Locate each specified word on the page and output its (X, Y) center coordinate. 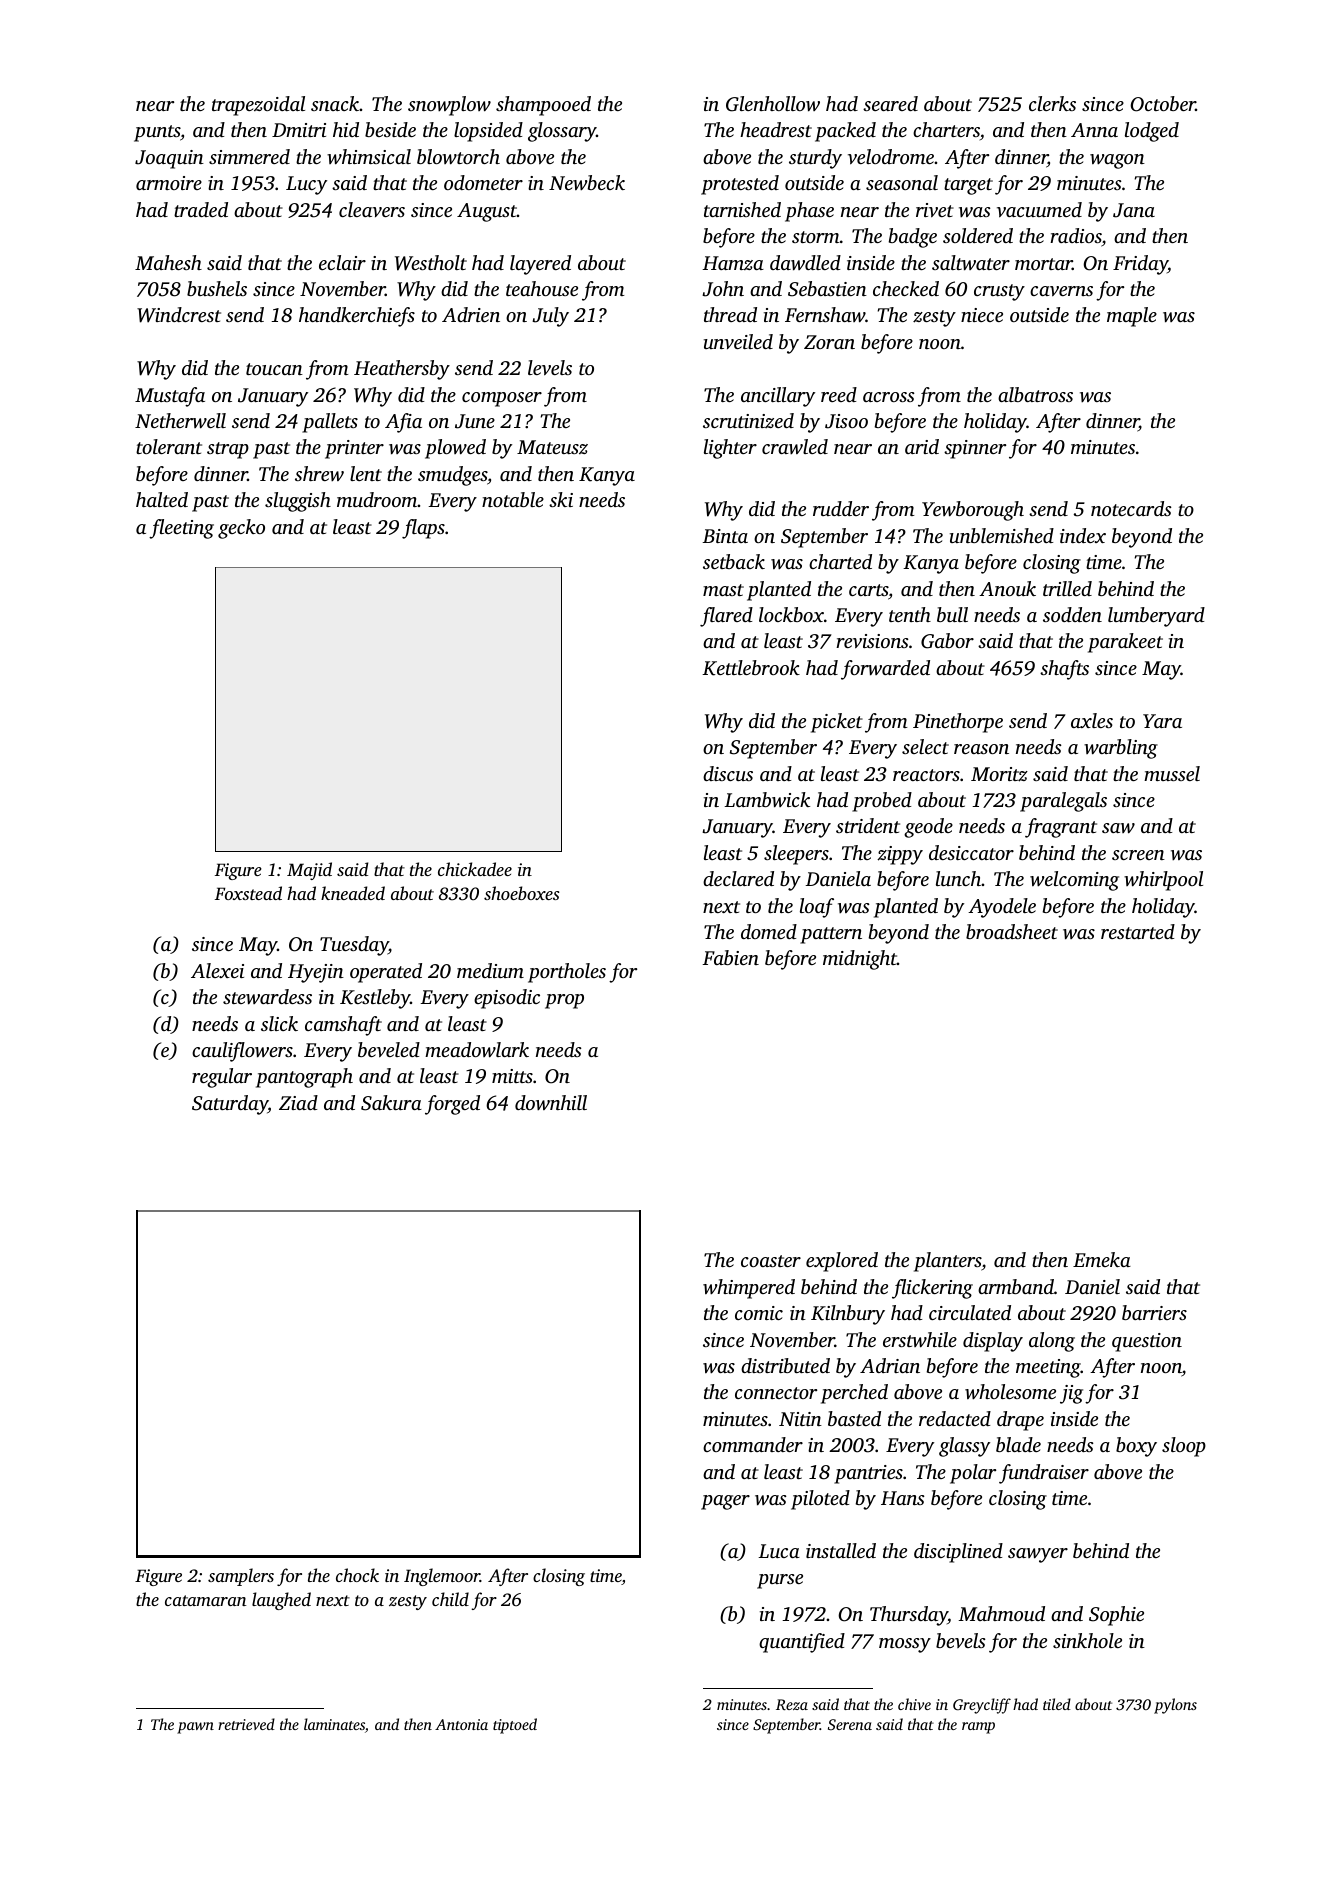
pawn (195, 1728)
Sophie (1116, 1616)
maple (1132, 317)
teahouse (542, 288)
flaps (423, 529)
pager (725, 1502)
